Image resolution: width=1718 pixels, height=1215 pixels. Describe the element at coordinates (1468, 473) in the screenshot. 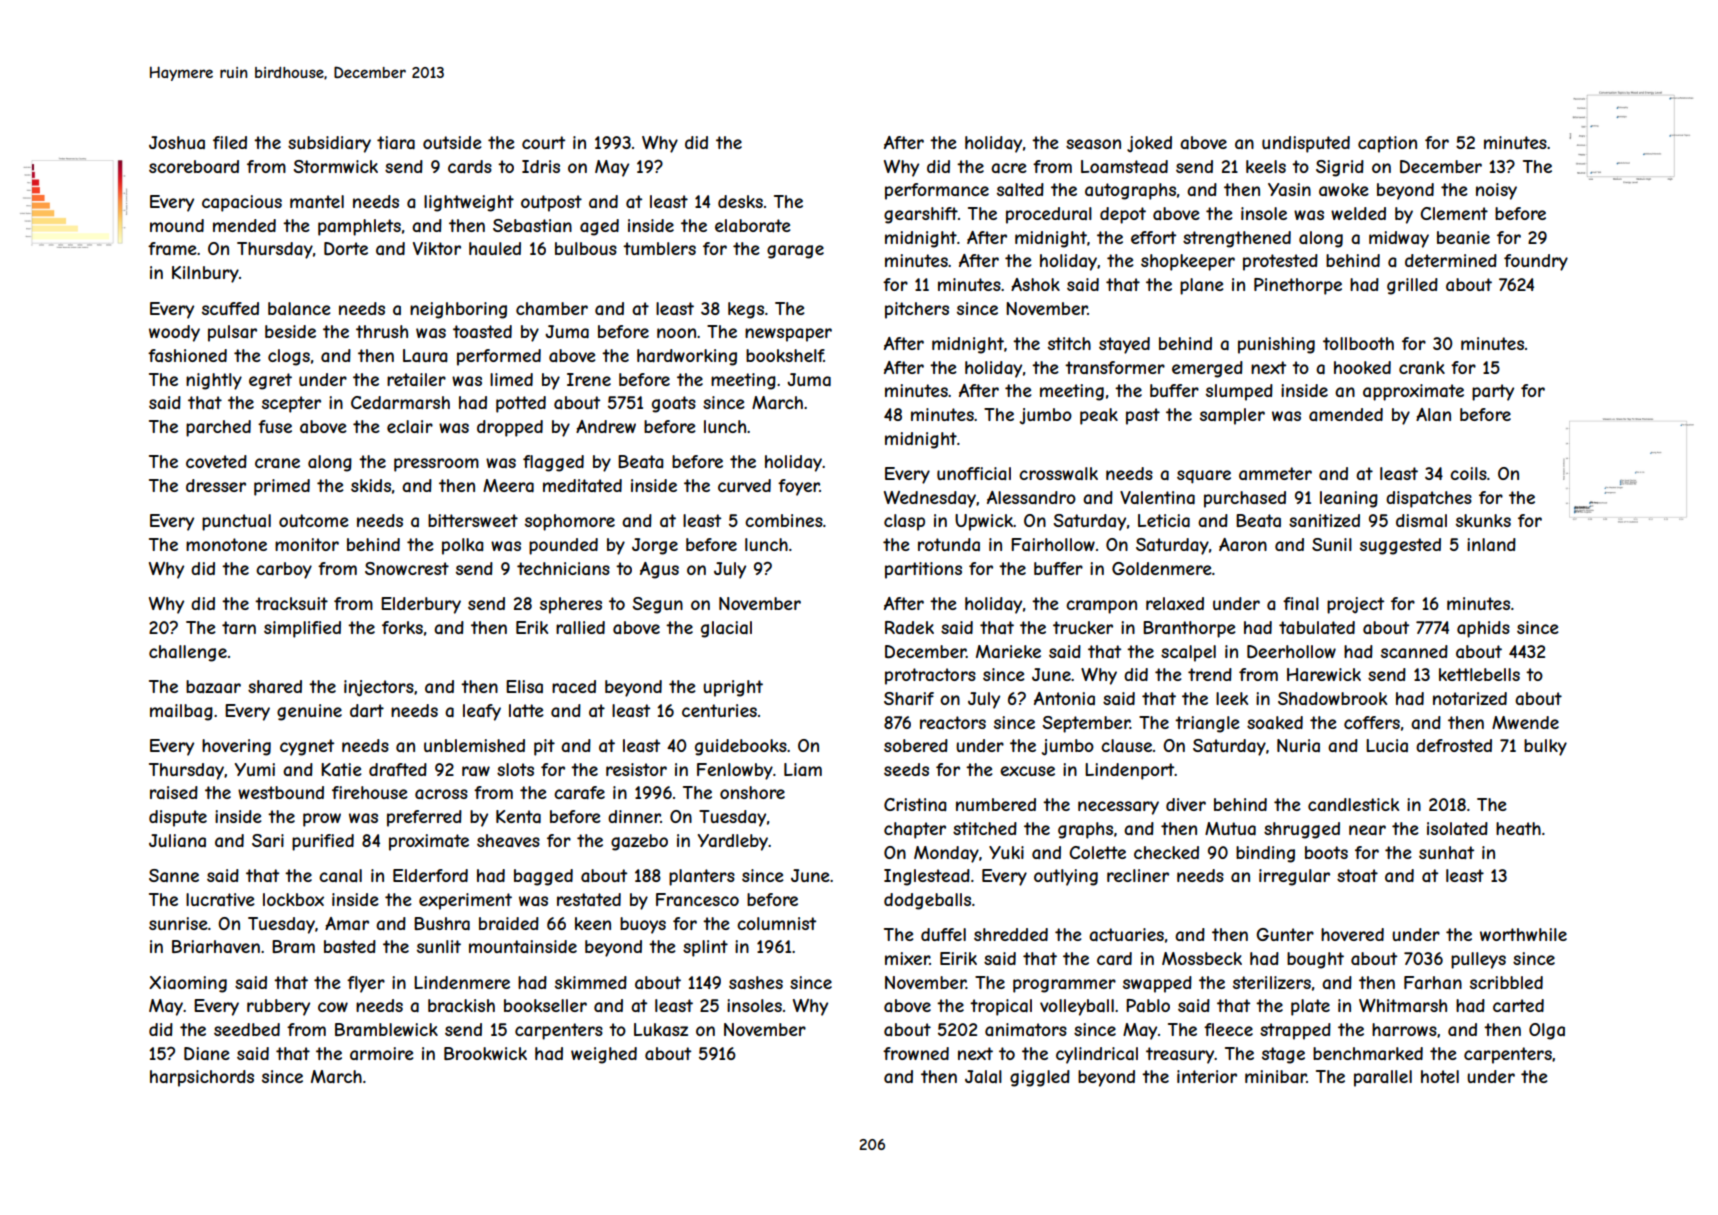

I see `coils` at that location.
